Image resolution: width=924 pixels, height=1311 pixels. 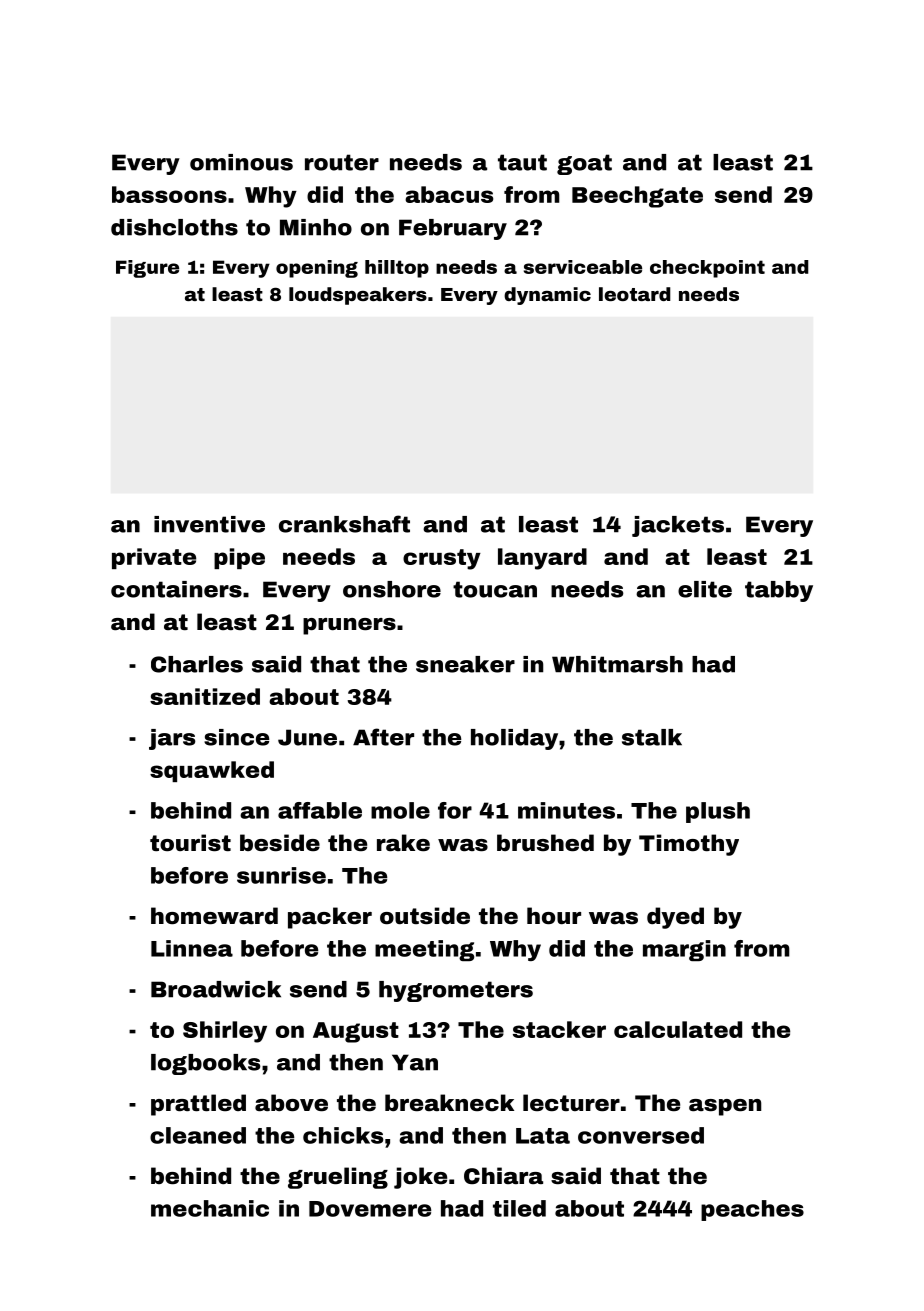 I want to click on bassoons, so click(x=169, y=194).
